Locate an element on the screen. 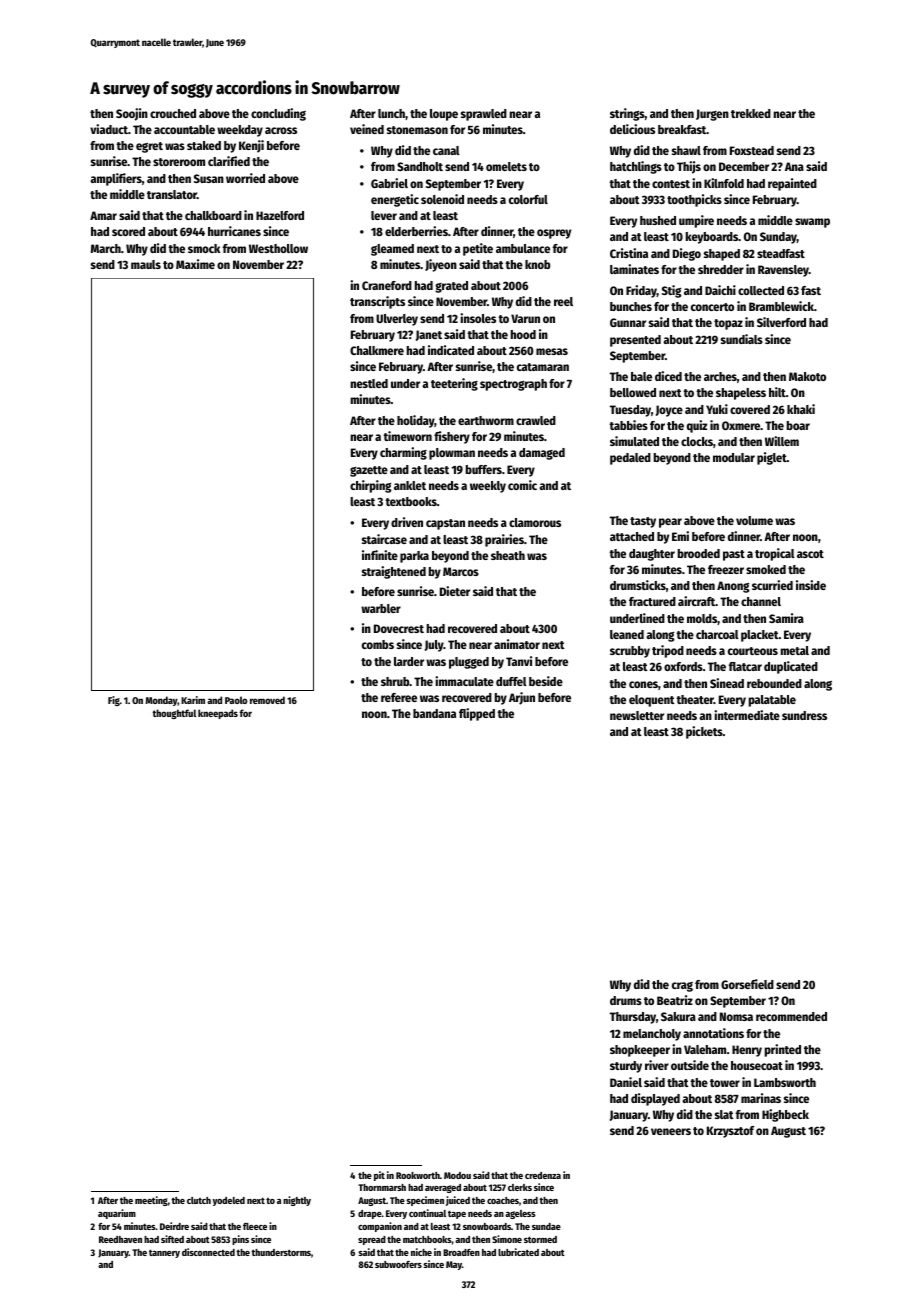 The width and height of the screenshot is (924, 1308). Makoto is located at coordinates (807, 376).
